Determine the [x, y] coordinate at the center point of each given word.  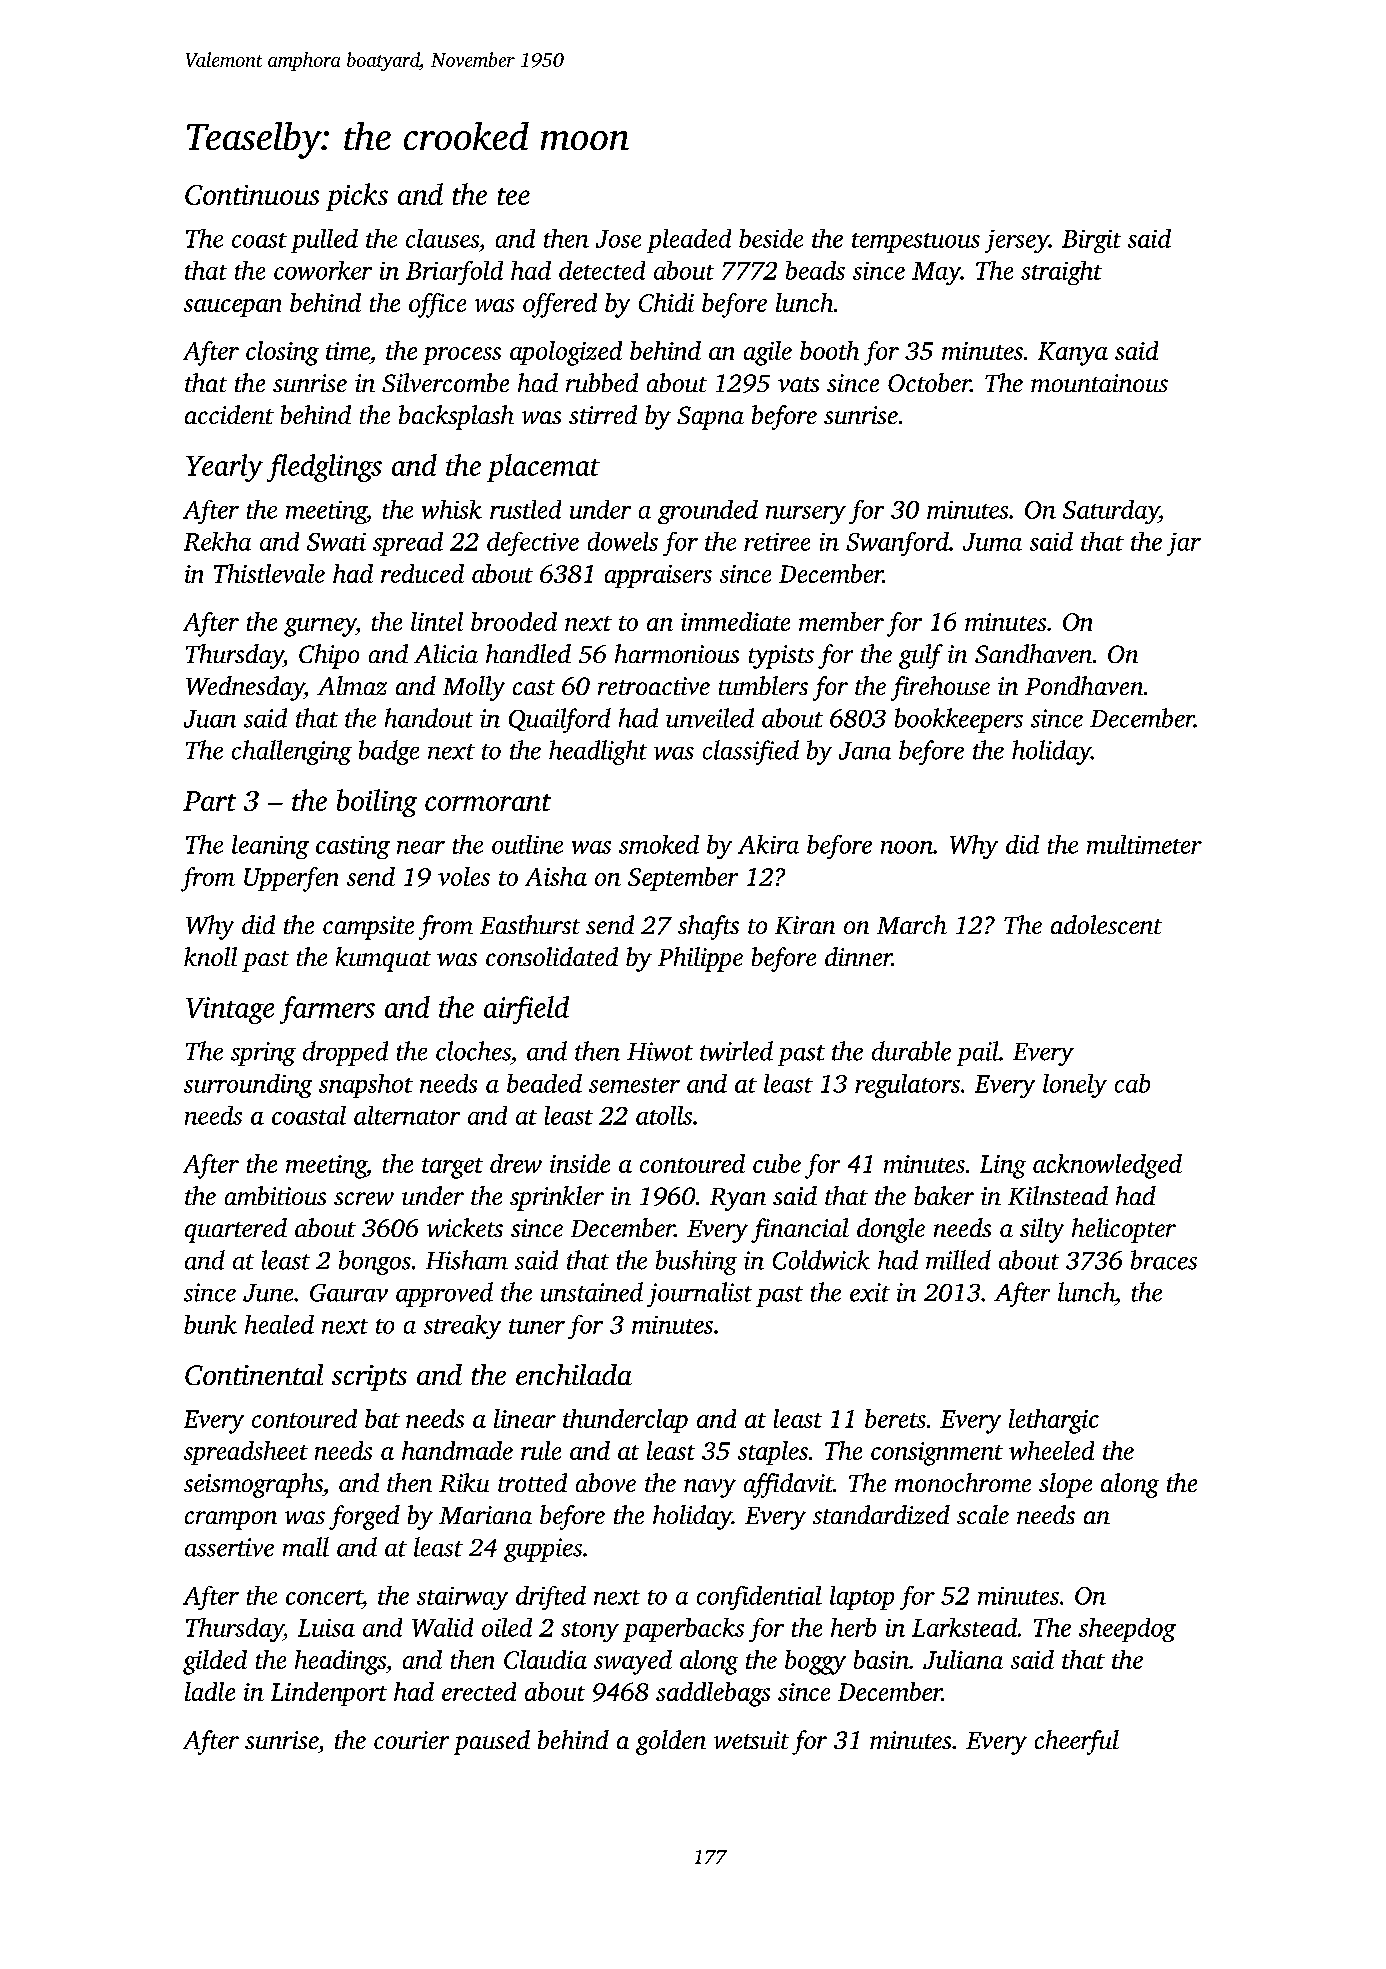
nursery [806, 515]
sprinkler [557, 1198]
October [929, 382]
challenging [292, 752]
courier [411, 1740]
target [452, 1168]
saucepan [232, 308]
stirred [603, 414]
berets [895, 1418]
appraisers [658, 576]
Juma [992, 542]
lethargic [1054, 1421]
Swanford [897, 544]
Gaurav [349, 1293]
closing [282, 353]
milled [958, 1260]
